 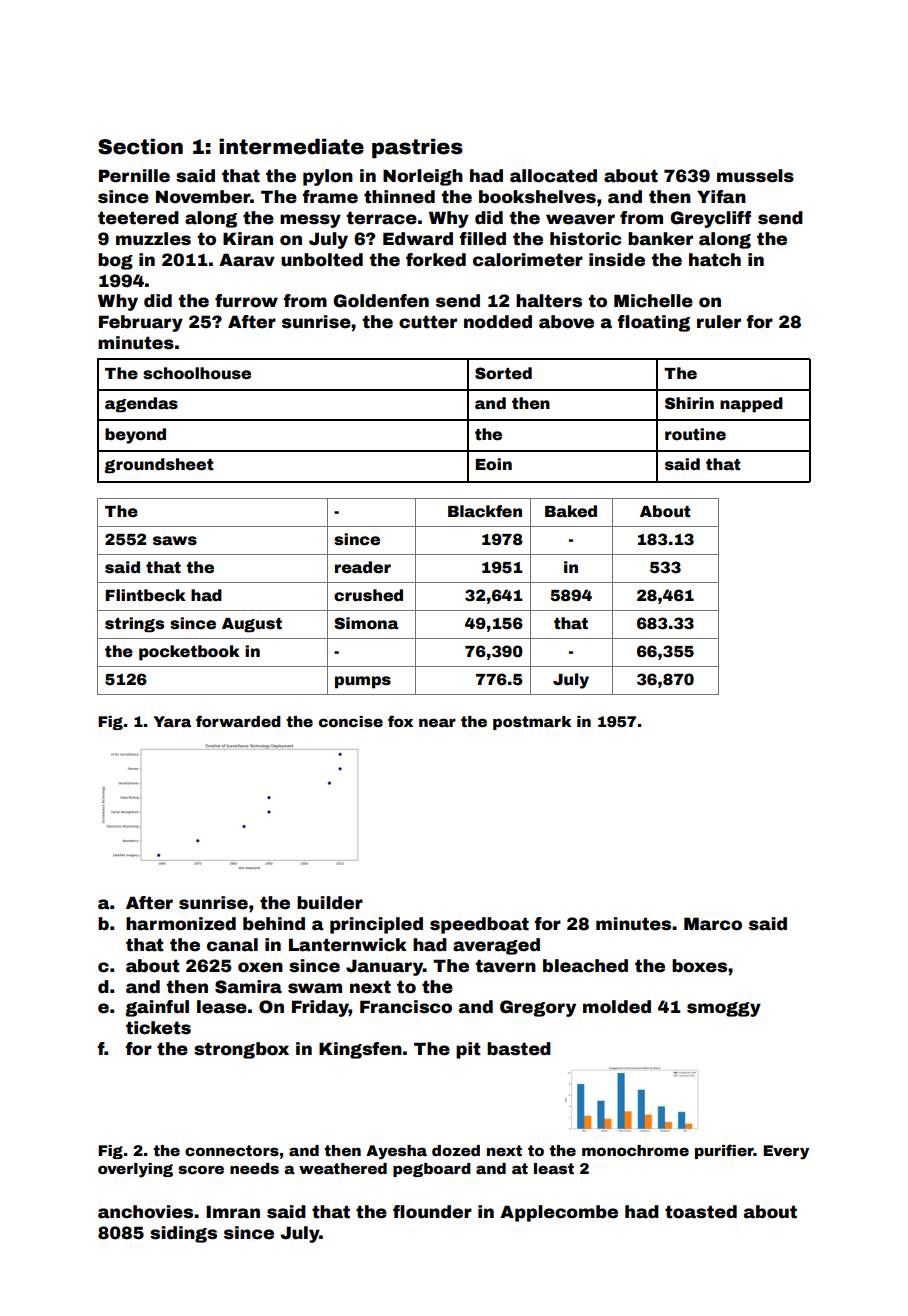 I want to click on routine, so click(x=695, y=434).
